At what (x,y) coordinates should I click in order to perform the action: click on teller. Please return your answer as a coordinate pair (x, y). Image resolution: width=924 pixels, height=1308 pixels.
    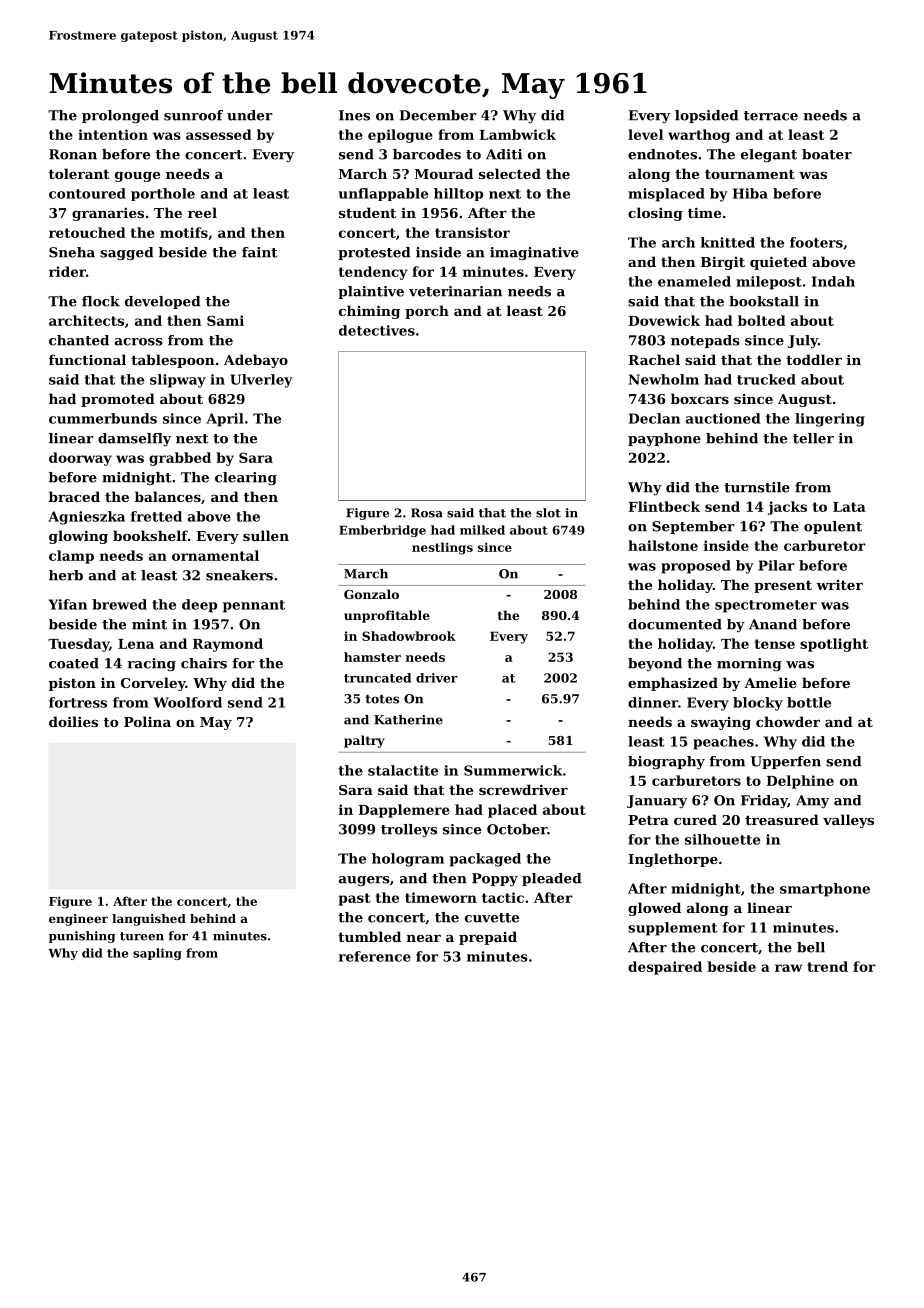
    Looking at the image, I should click on (813, 438).
